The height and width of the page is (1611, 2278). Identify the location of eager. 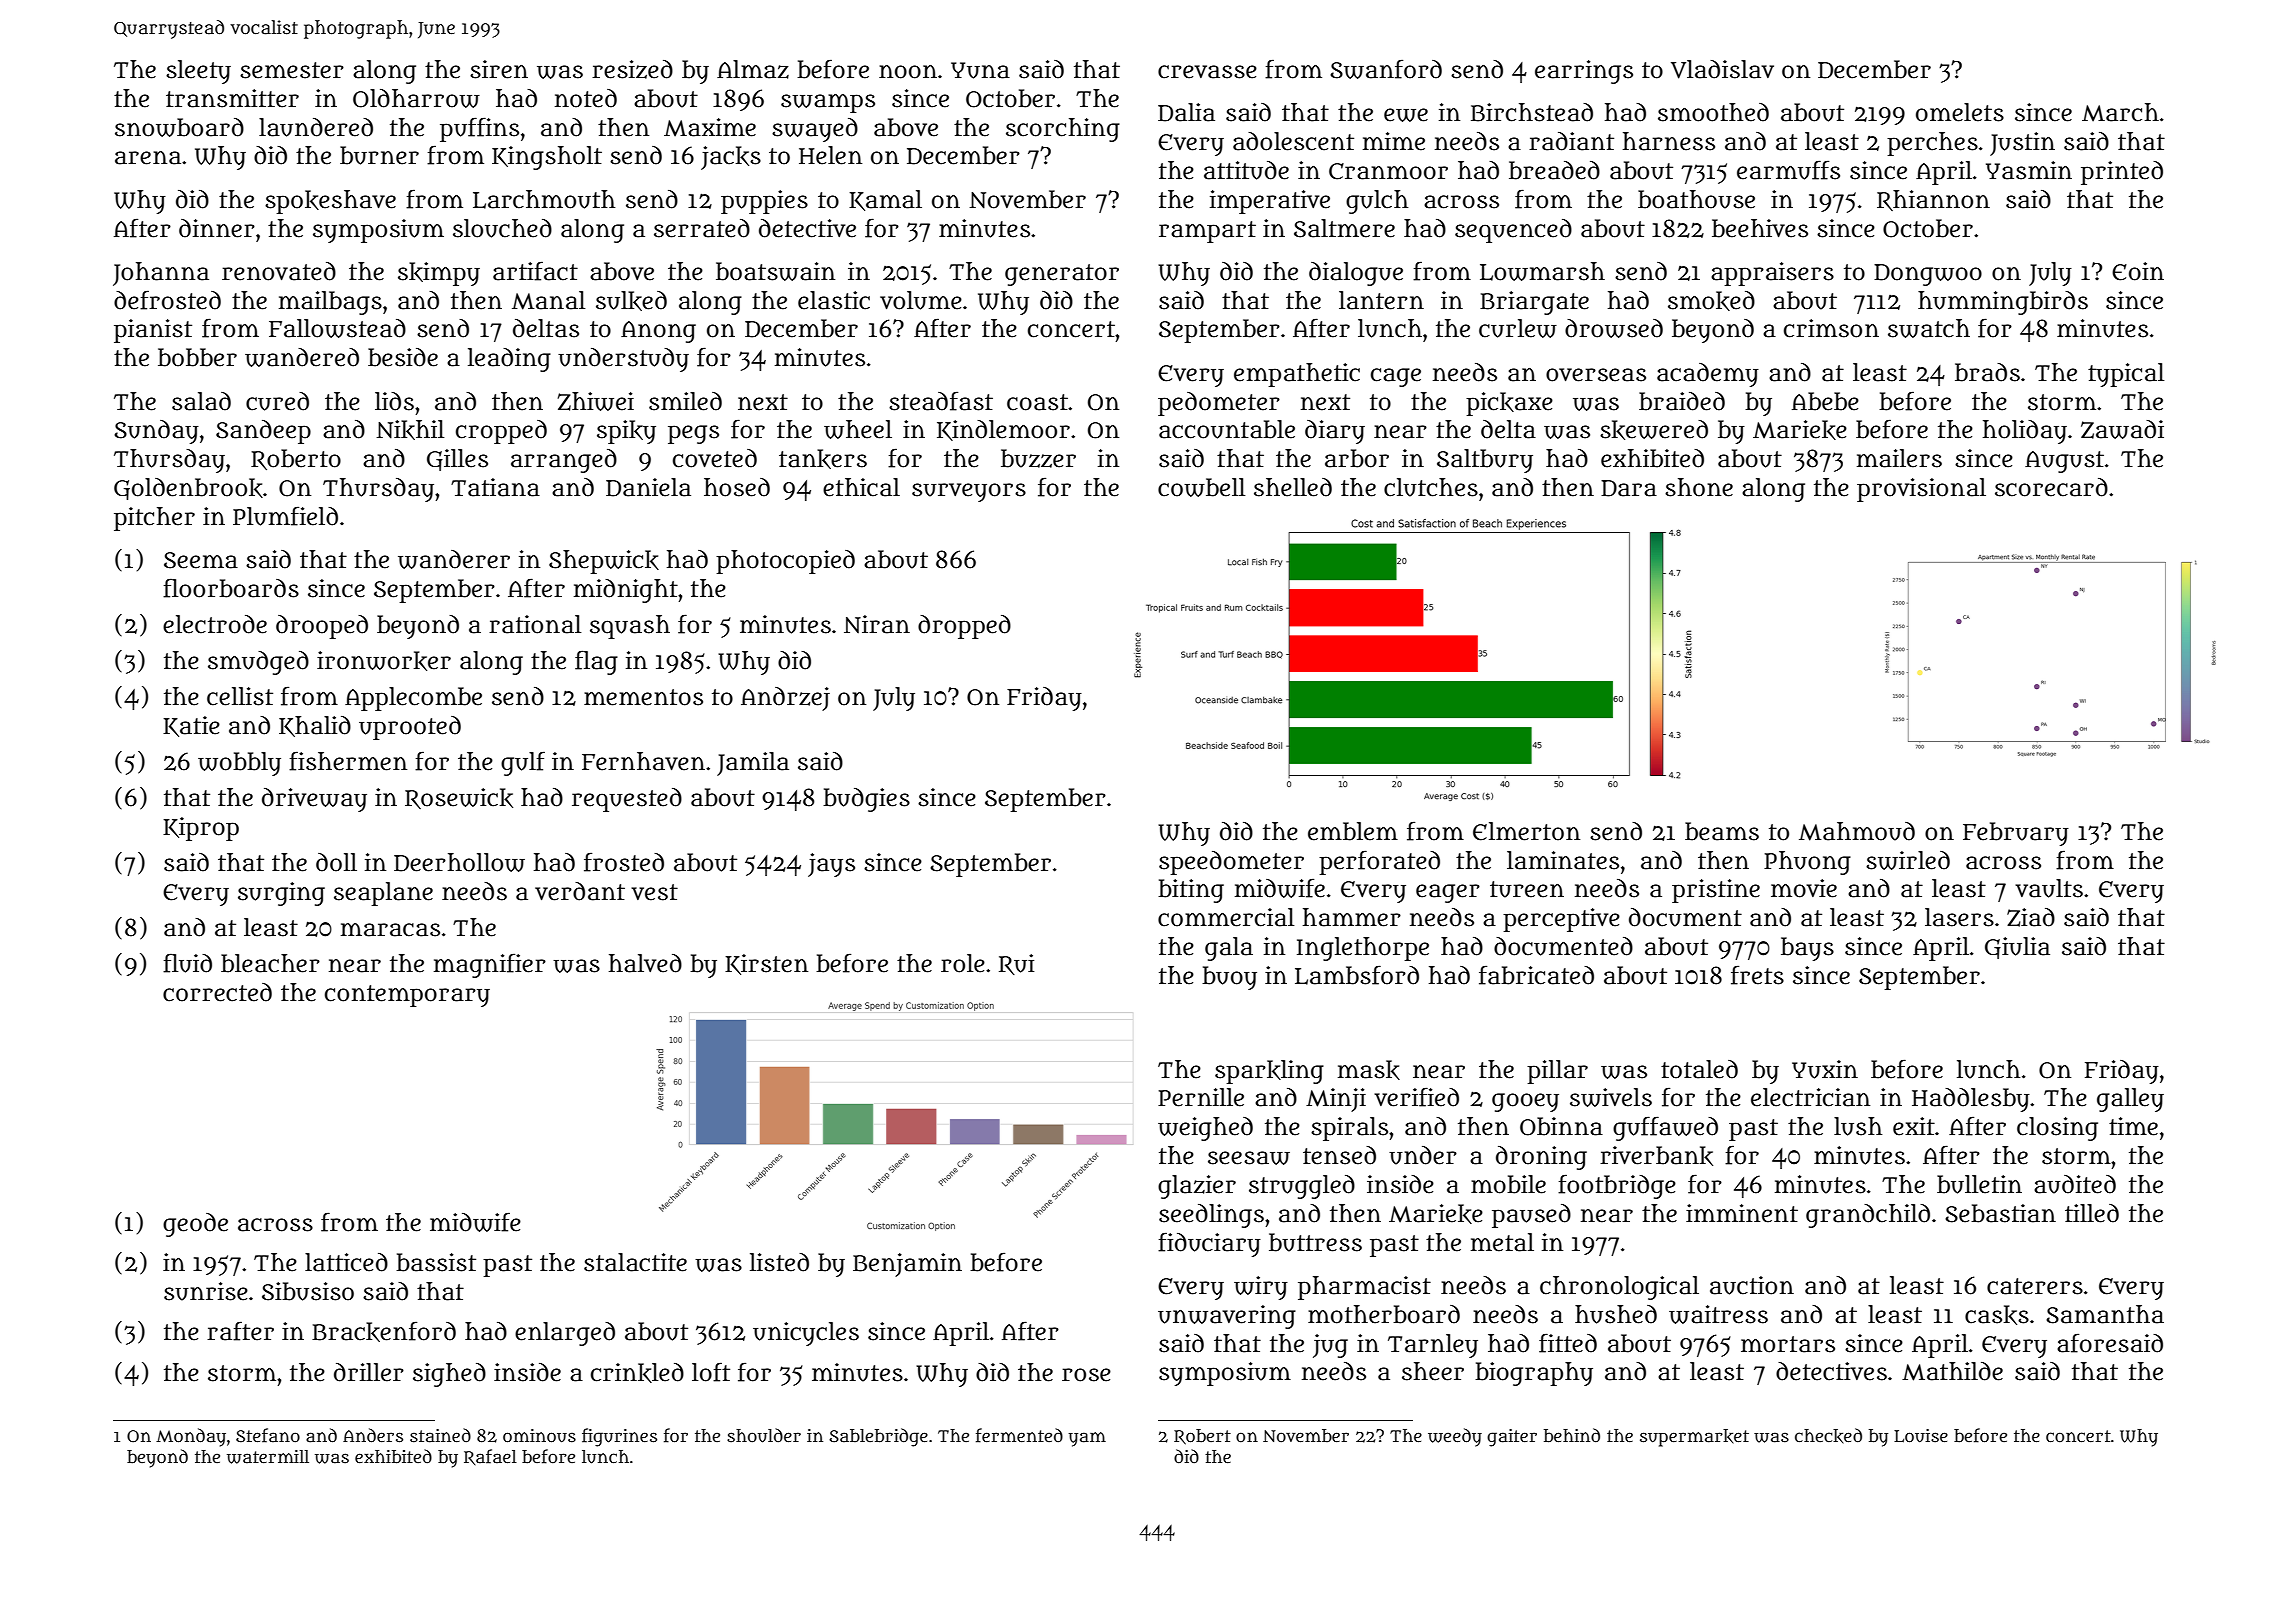
(1448, 893).
